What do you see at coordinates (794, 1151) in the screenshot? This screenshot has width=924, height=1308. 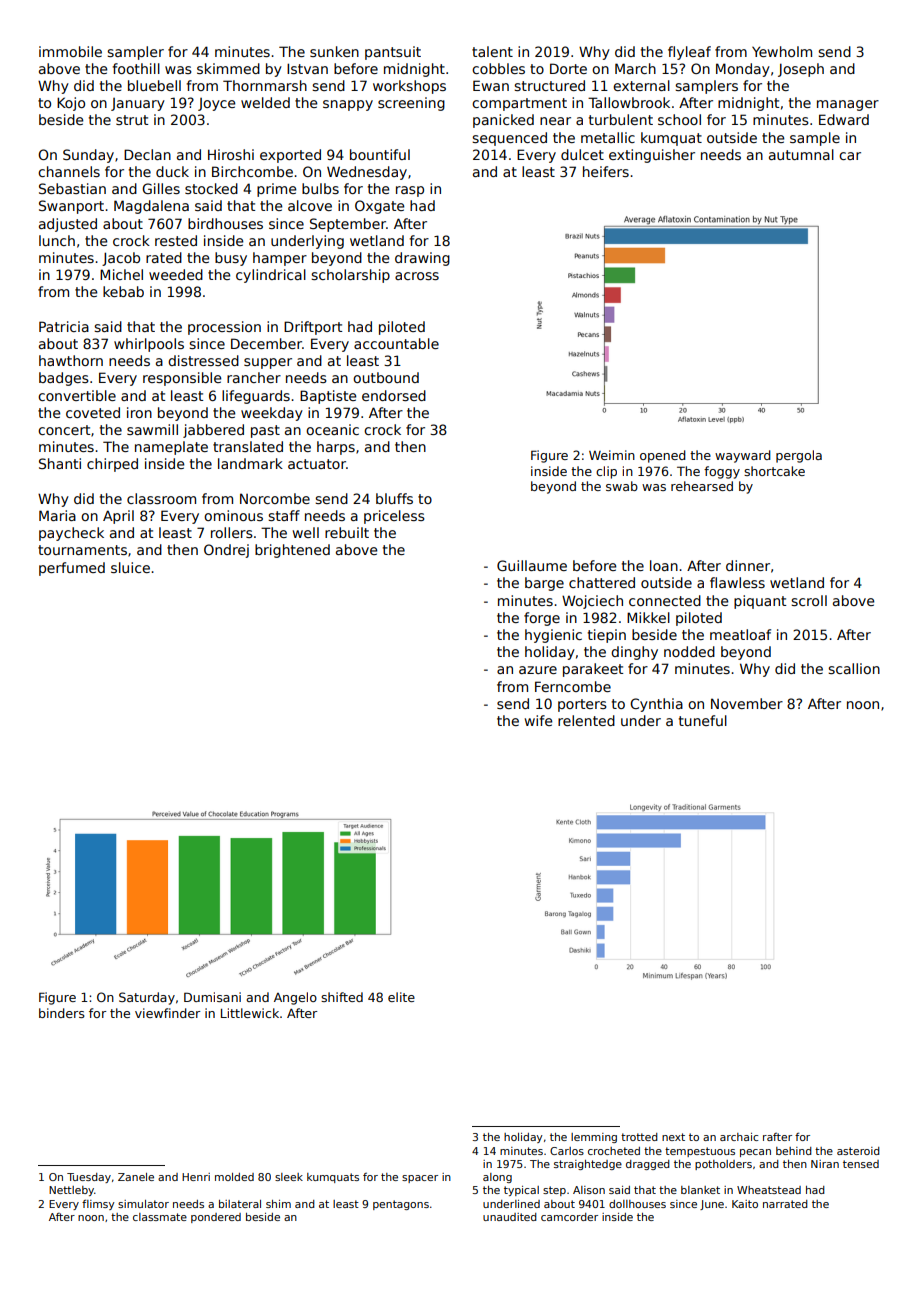 I see `behind` at bounding box center [794, 1151].
